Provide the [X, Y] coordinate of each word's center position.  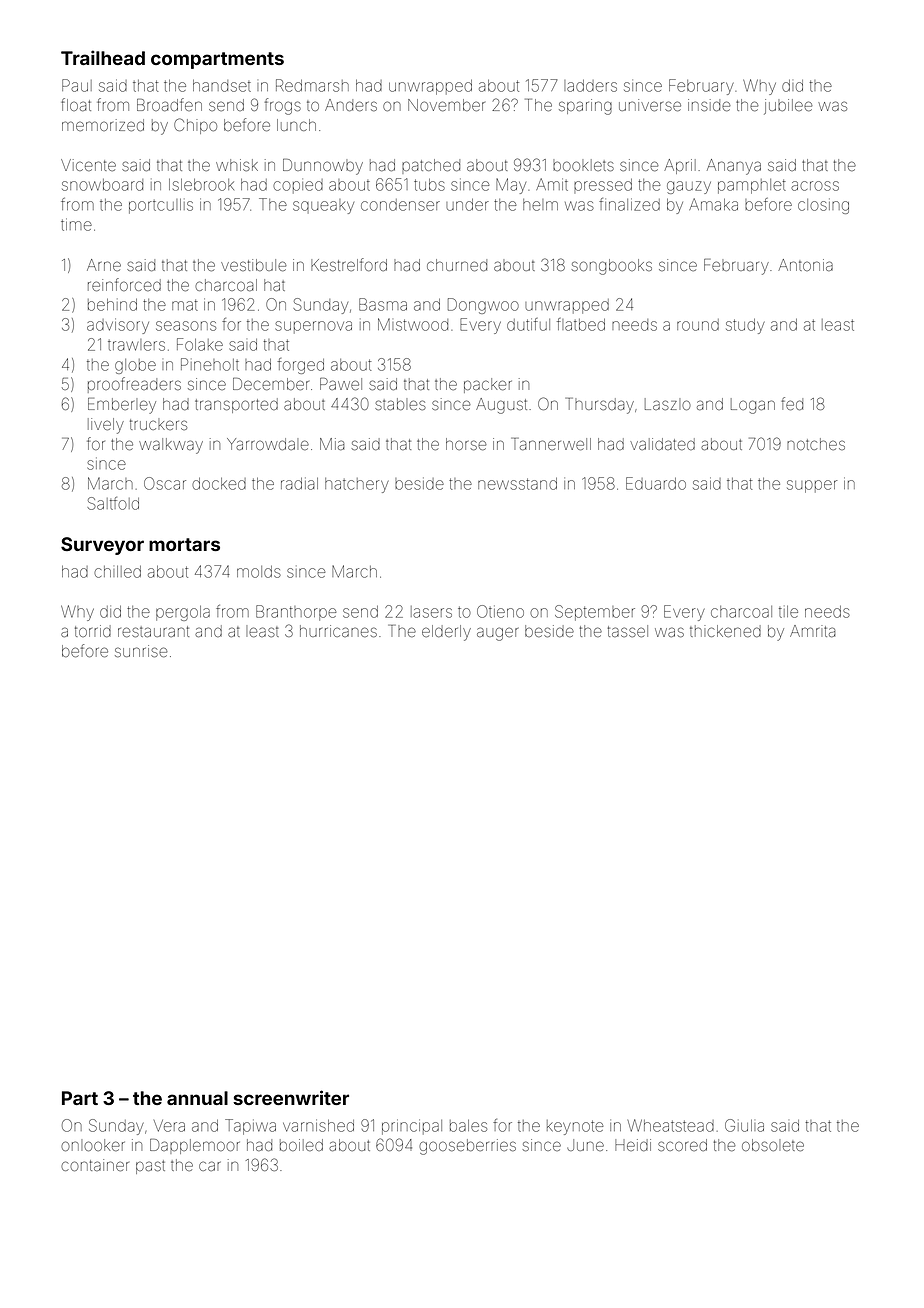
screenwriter [291, 1097]
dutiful [528, 324]
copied [298, 186]
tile [788, 612]
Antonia [805, 265]
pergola [183, 613]
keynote [575, 1127]
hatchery [357, 485]
